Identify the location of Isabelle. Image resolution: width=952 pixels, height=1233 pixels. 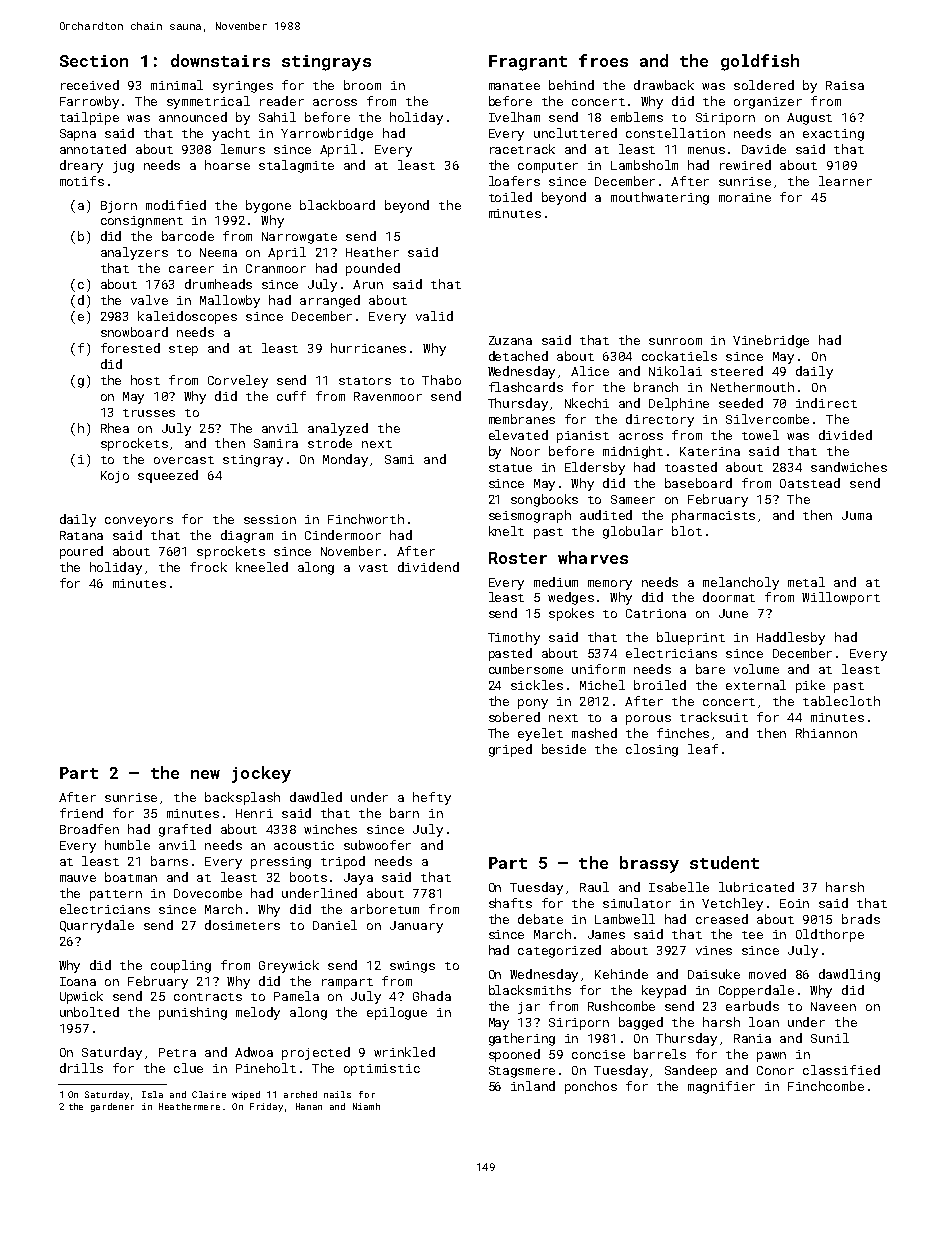
(679, 887).
